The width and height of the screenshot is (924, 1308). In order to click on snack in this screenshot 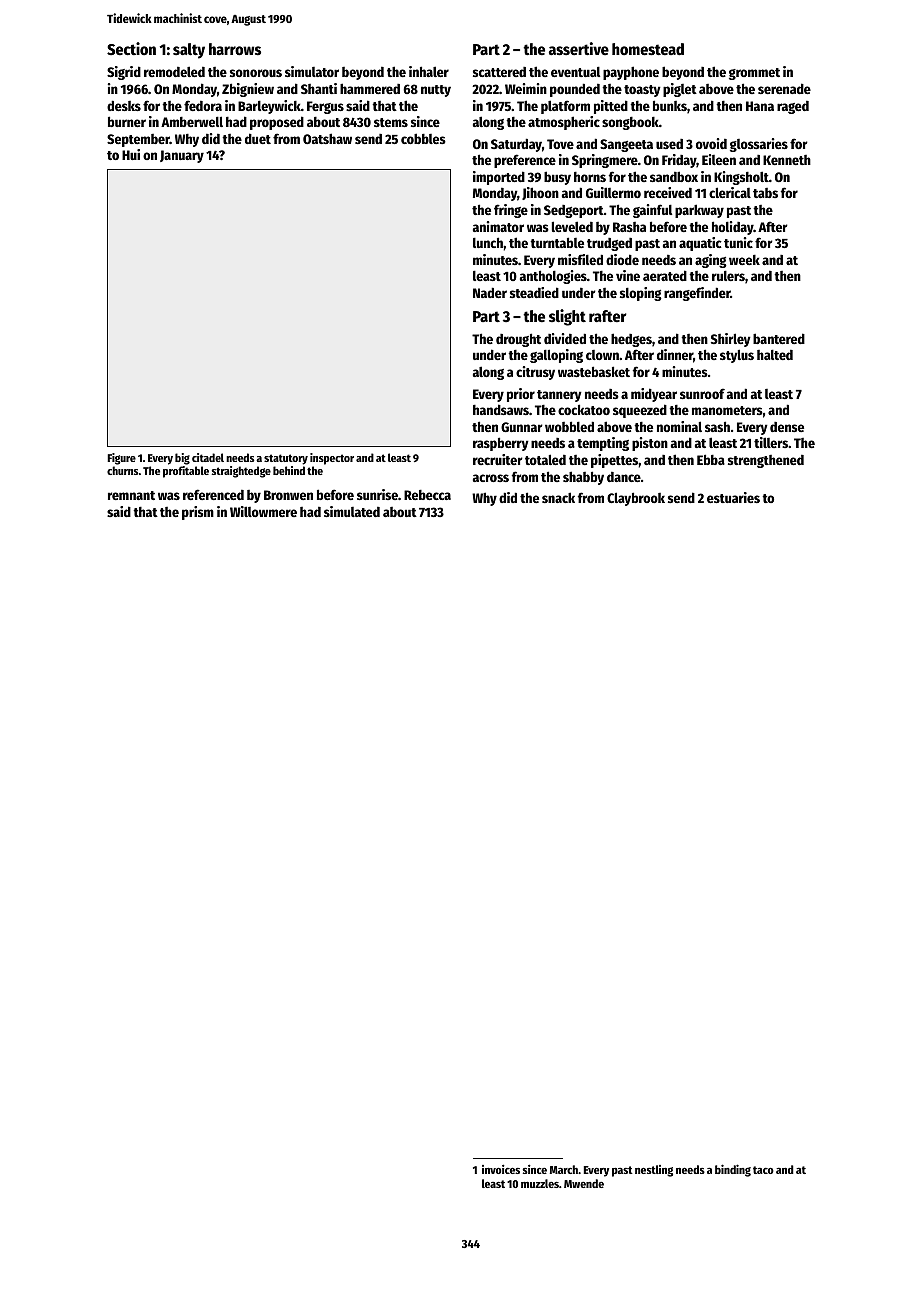, I will do `click(558, 497)`.
